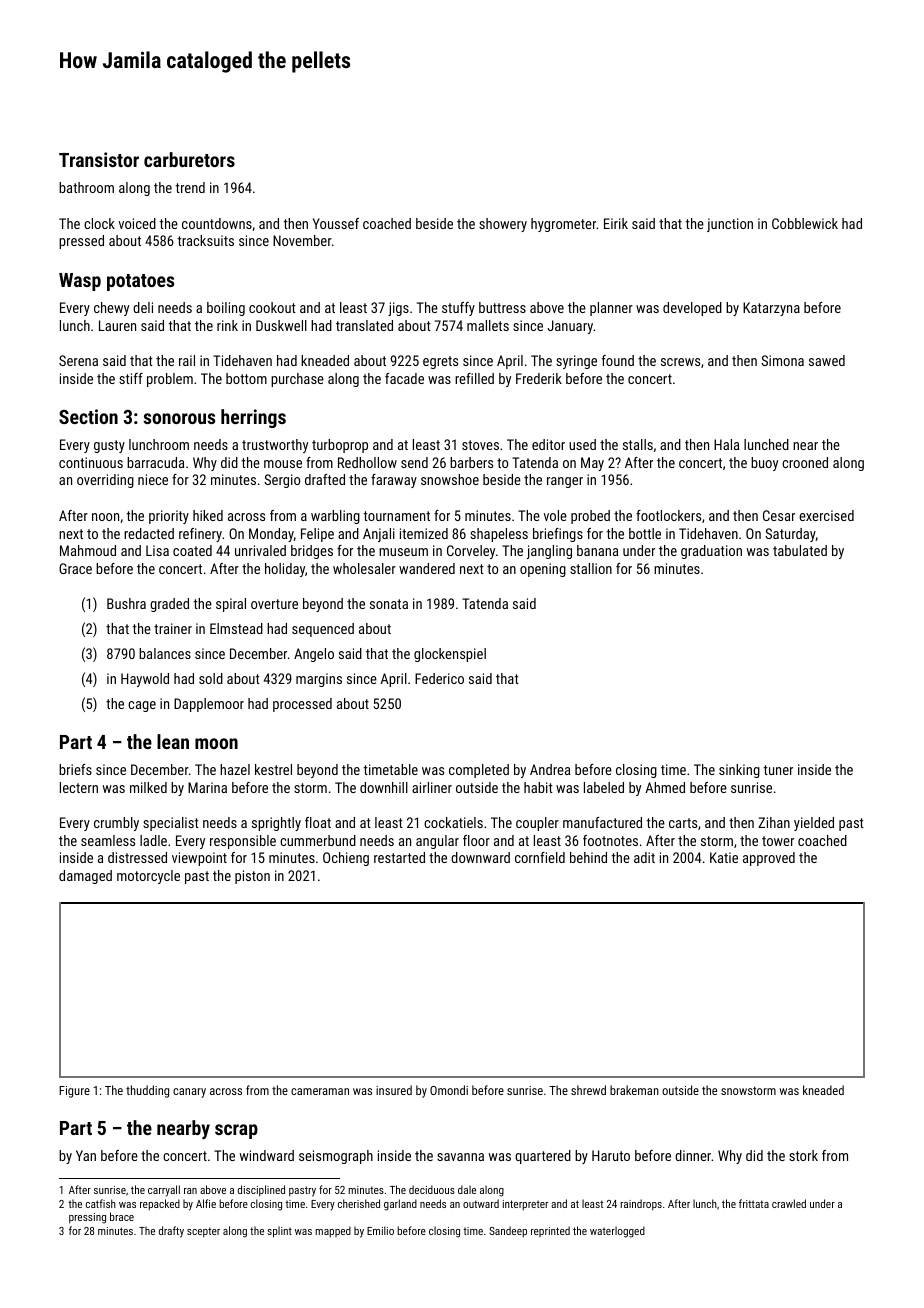 The image size is (924, 1308). I want to click on reprinted, so click(550, 1231).
